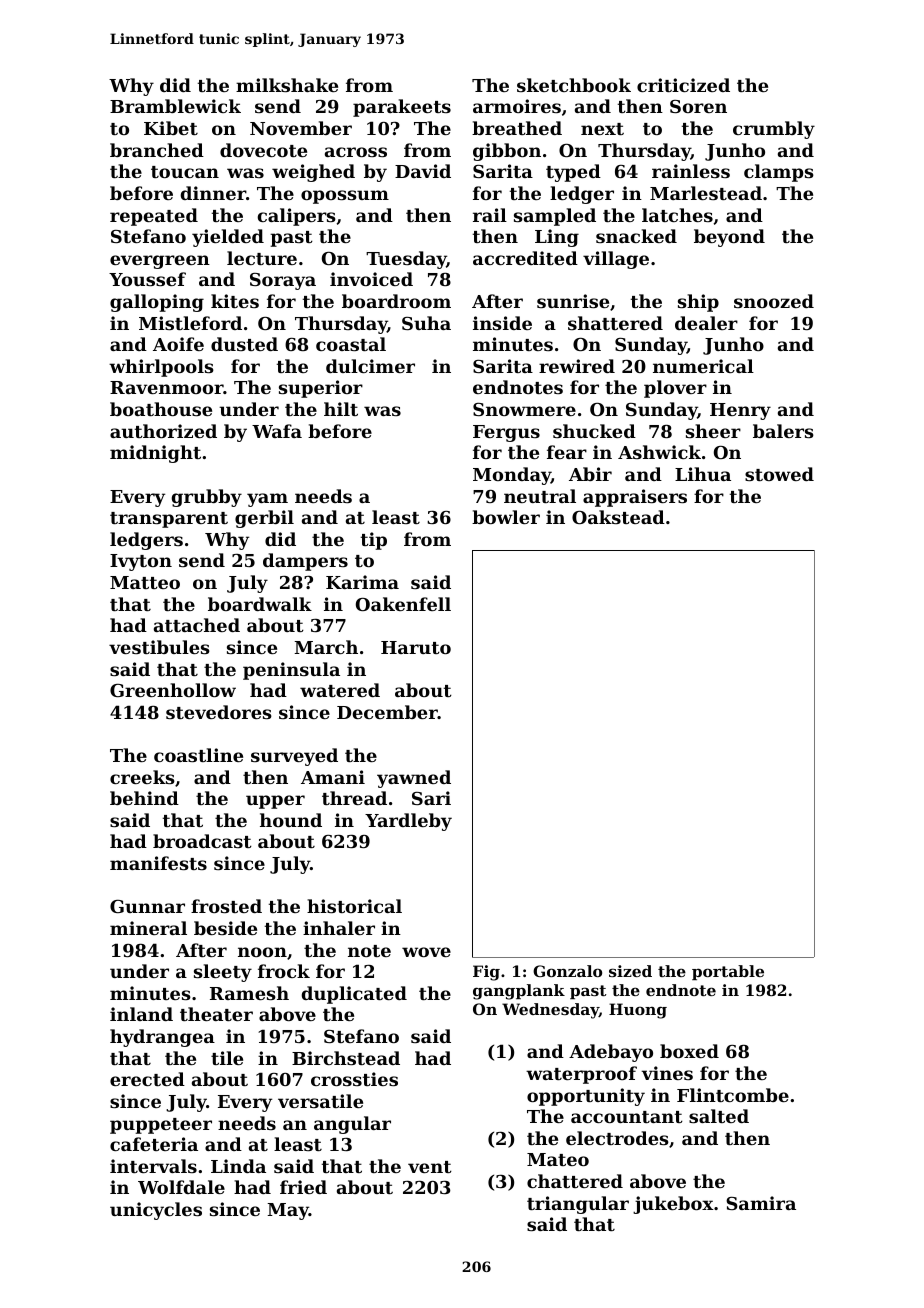  What do you see at coordinates (761, 1203) in the screenshot?
I see `Samira` at bounding box center [761, 1203].
